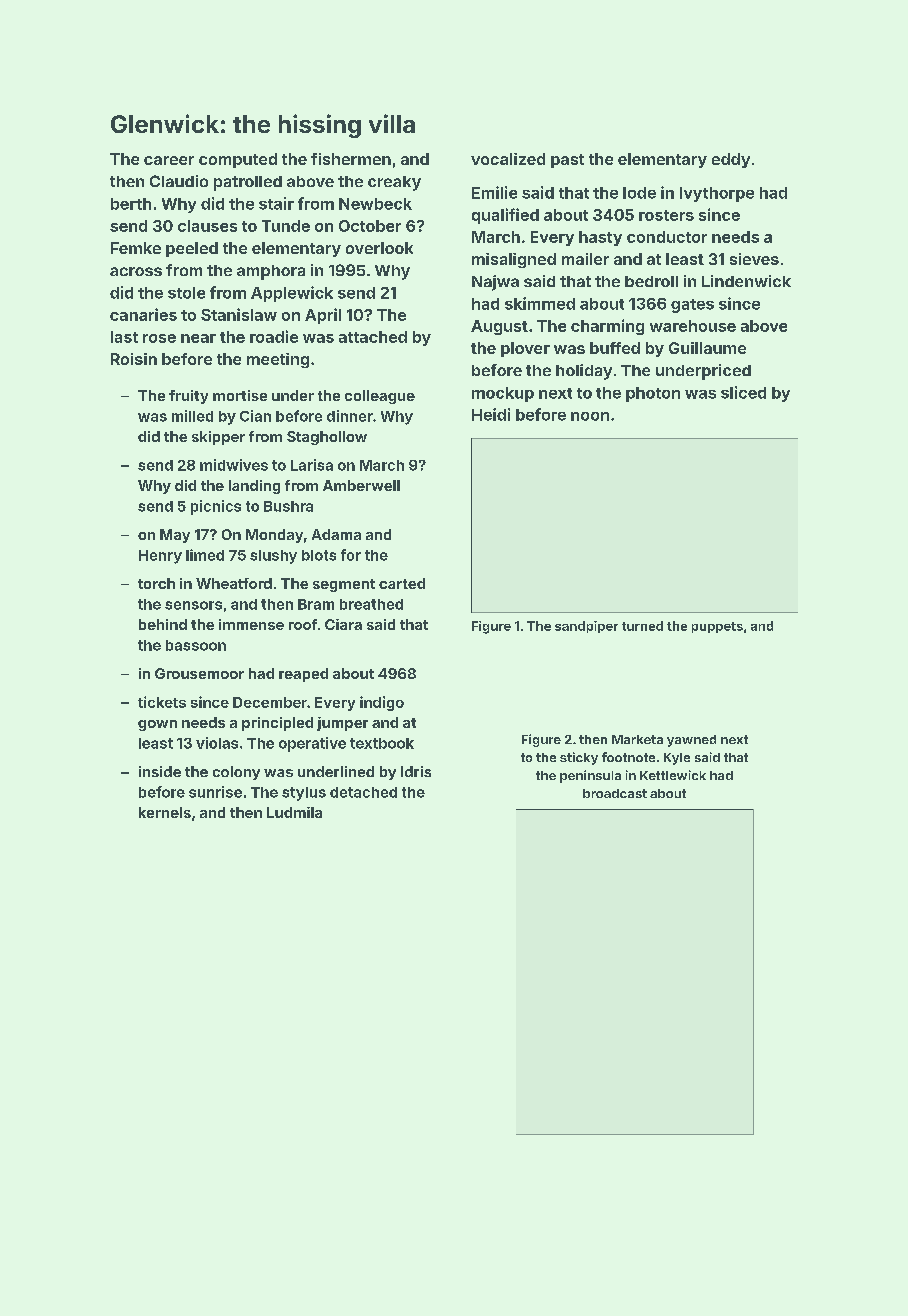 This screenshot has width=908, height=1316. I want to click on eddy, so click(731, 160).
